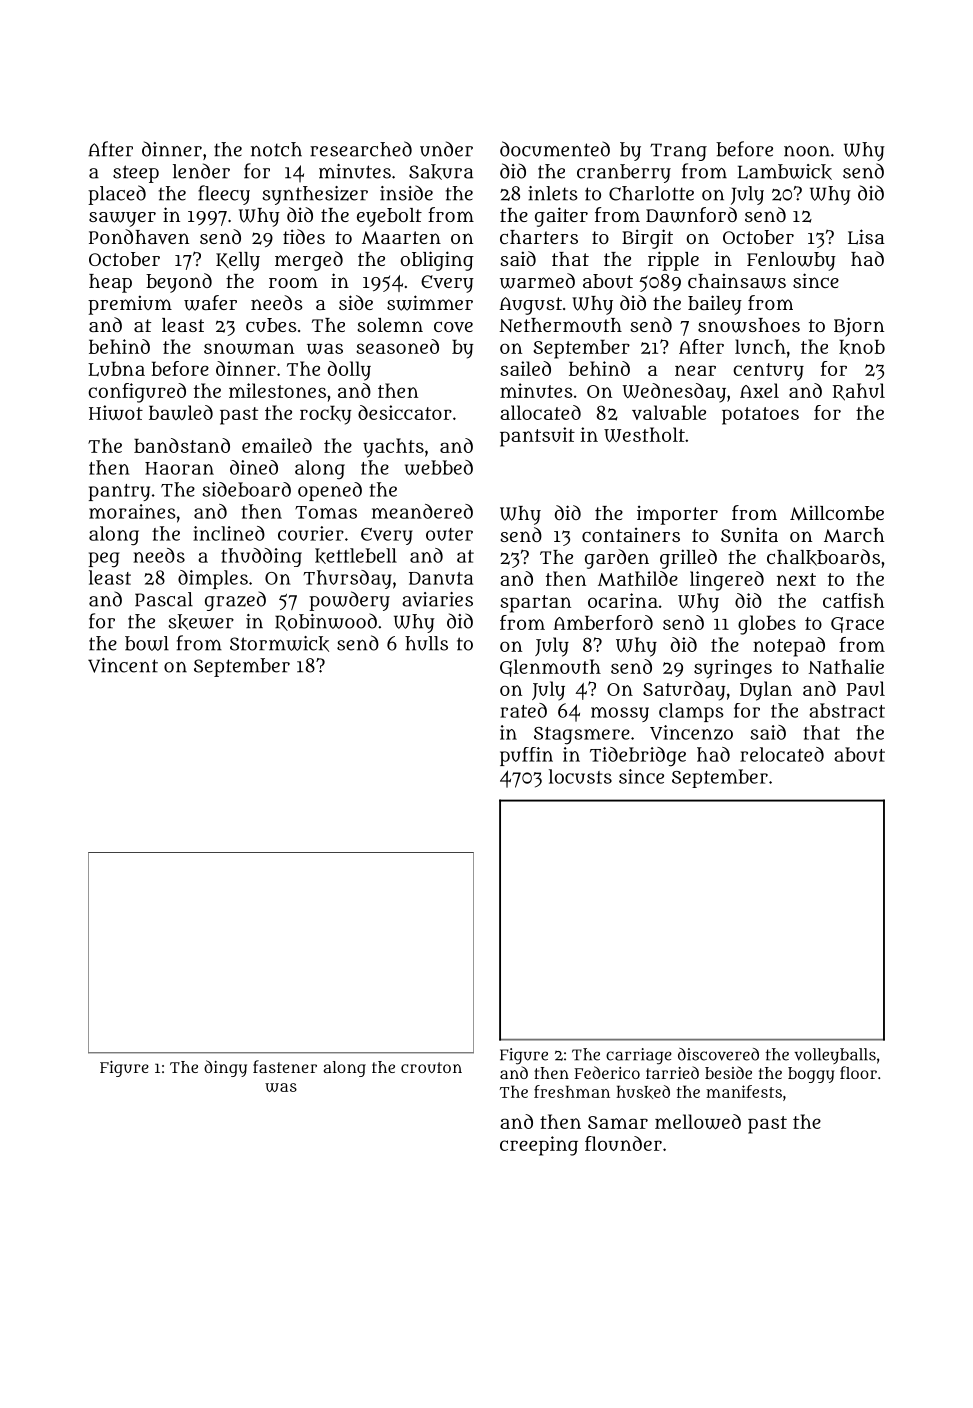 The height and width of the screenshot is (1408, 973). Describe the element at coordinates (225, 1068) in the screenshot. I see `dingy` at that location.
